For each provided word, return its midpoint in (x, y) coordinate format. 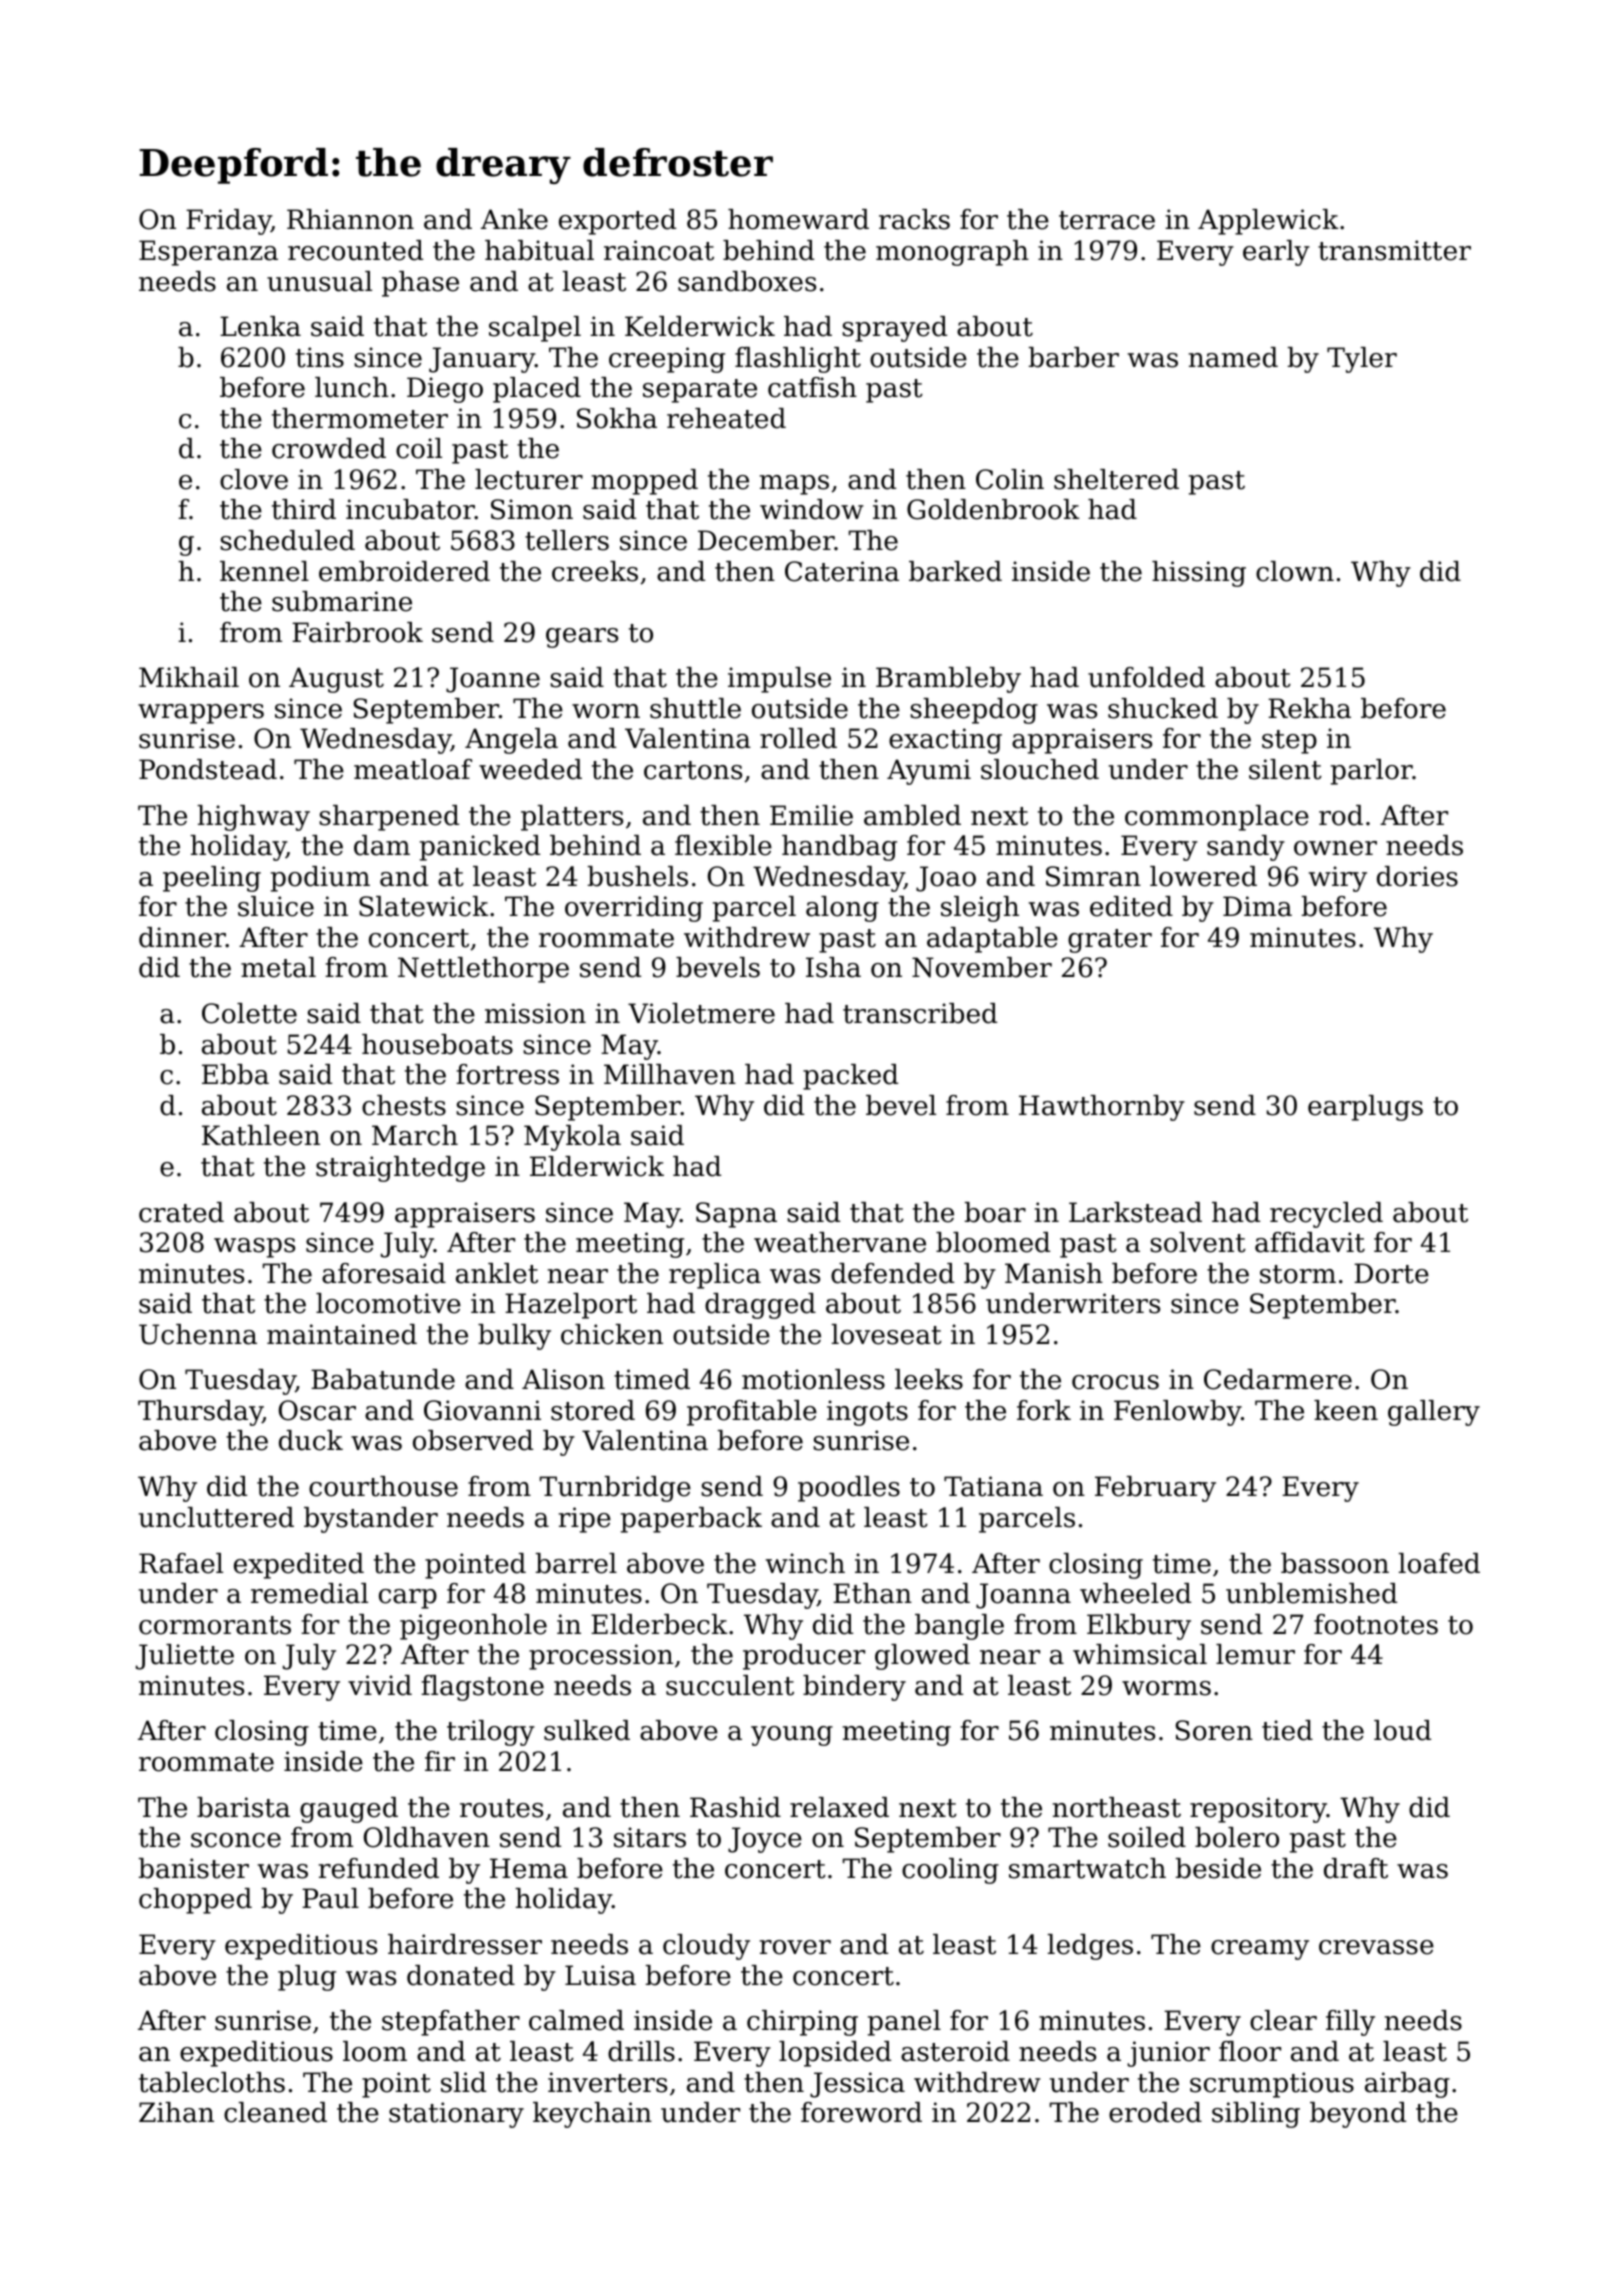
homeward (798, 219)
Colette (249, 1013)
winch (805, 1563)
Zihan (176, 2112)
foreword (861, 2112)
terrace (1107, 220)
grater (1110, 941)
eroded (1155, 2112)
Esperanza (208, 253)
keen (1346, 1410)
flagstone (482, 1688)
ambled (912, 815)
